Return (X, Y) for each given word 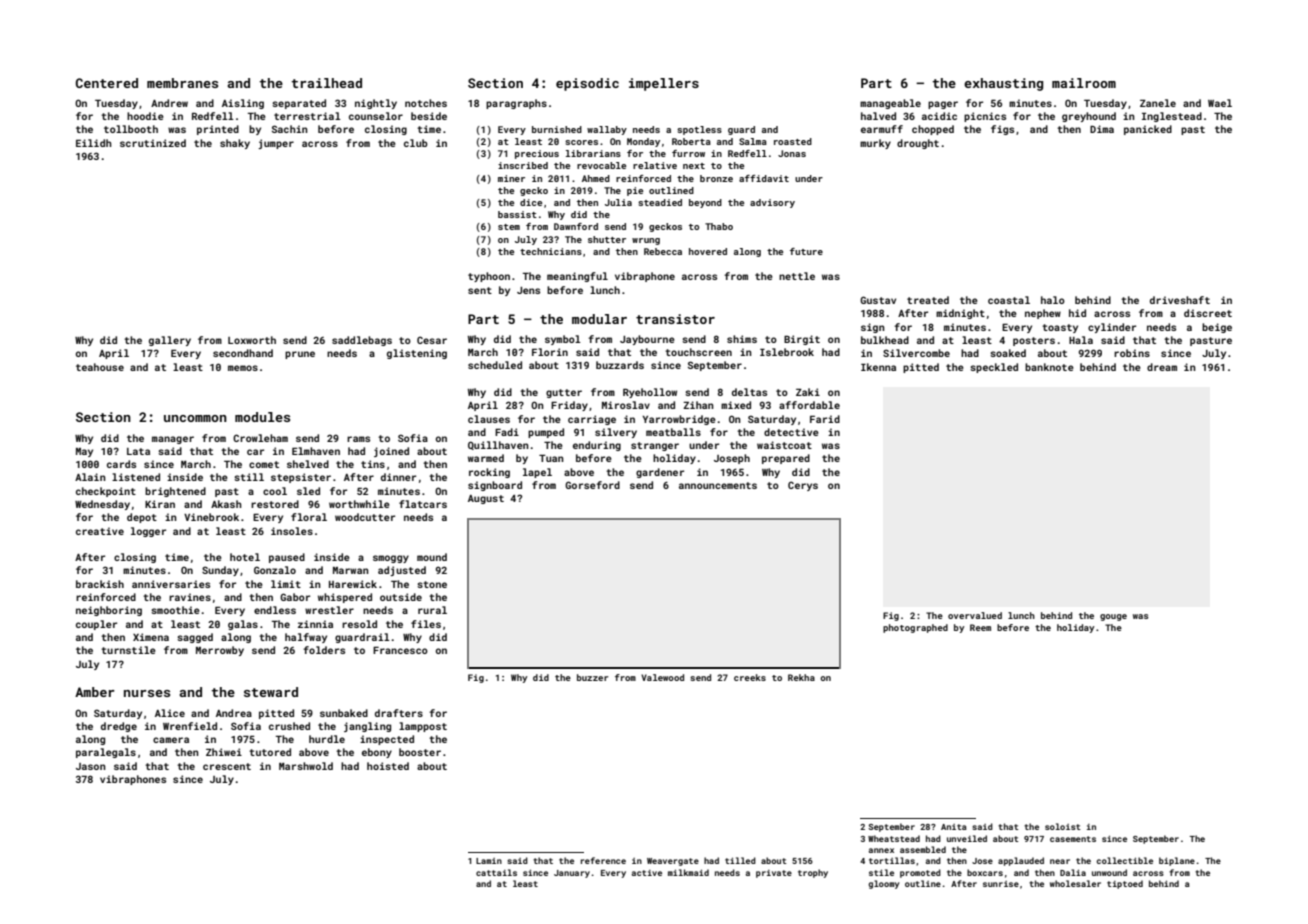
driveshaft (1180, 300)
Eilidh (94, 143)
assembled (923, 849)
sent (480, 290)
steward (271, 692)
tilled (740, 860)
